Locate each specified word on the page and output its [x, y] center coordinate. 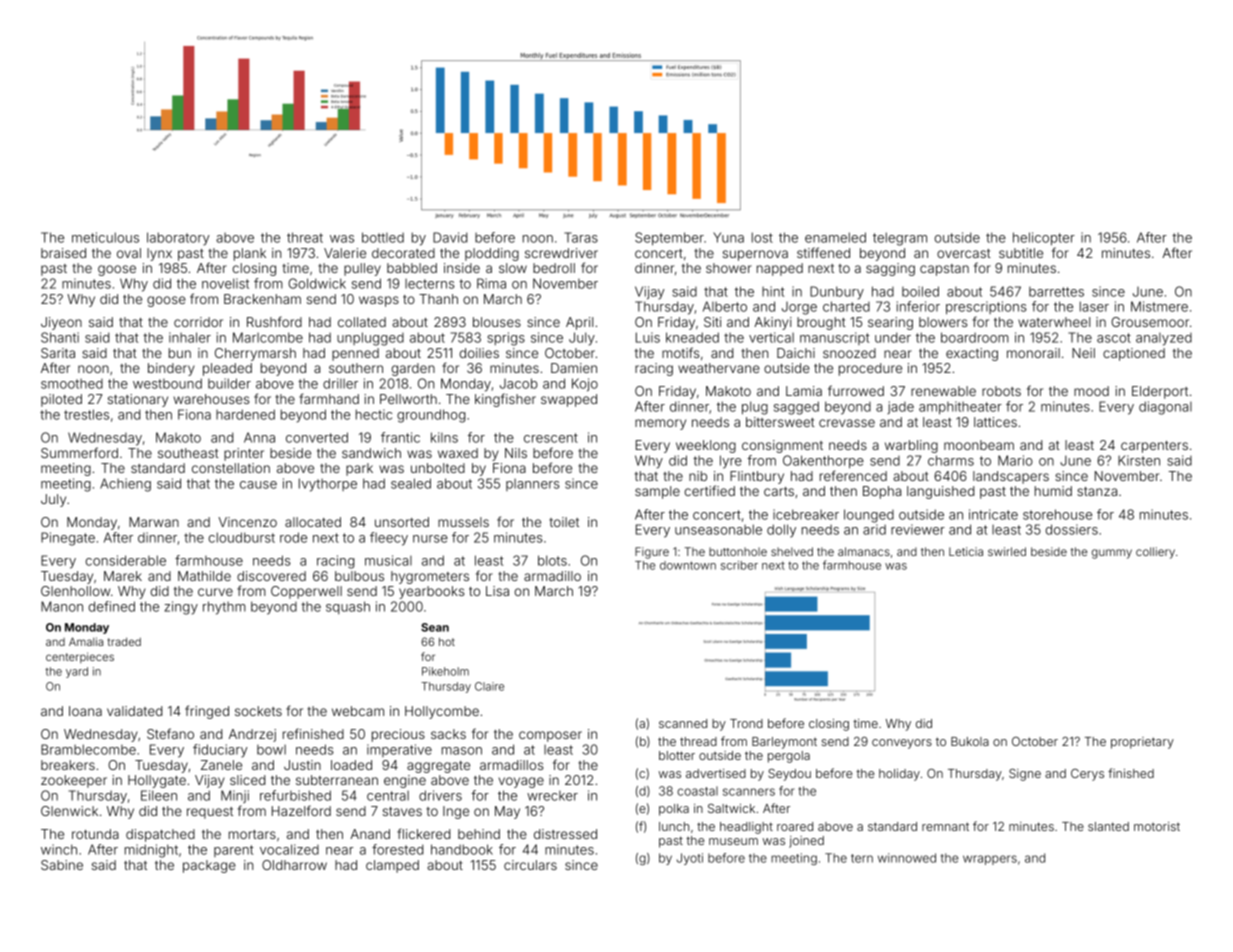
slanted [1108, 826]
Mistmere [1159, 306]
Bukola [970, 741]
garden [413, 369]
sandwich [371, 453]
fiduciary [220, 751]
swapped [569, 400]
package [209, 866]
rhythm [224, 608]
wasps [379, 301]
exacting [972, 354]
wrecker [552, 796]
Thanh [438, 299]
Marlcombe [268, 337]
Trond [746, 723]
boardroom [975, 337]
